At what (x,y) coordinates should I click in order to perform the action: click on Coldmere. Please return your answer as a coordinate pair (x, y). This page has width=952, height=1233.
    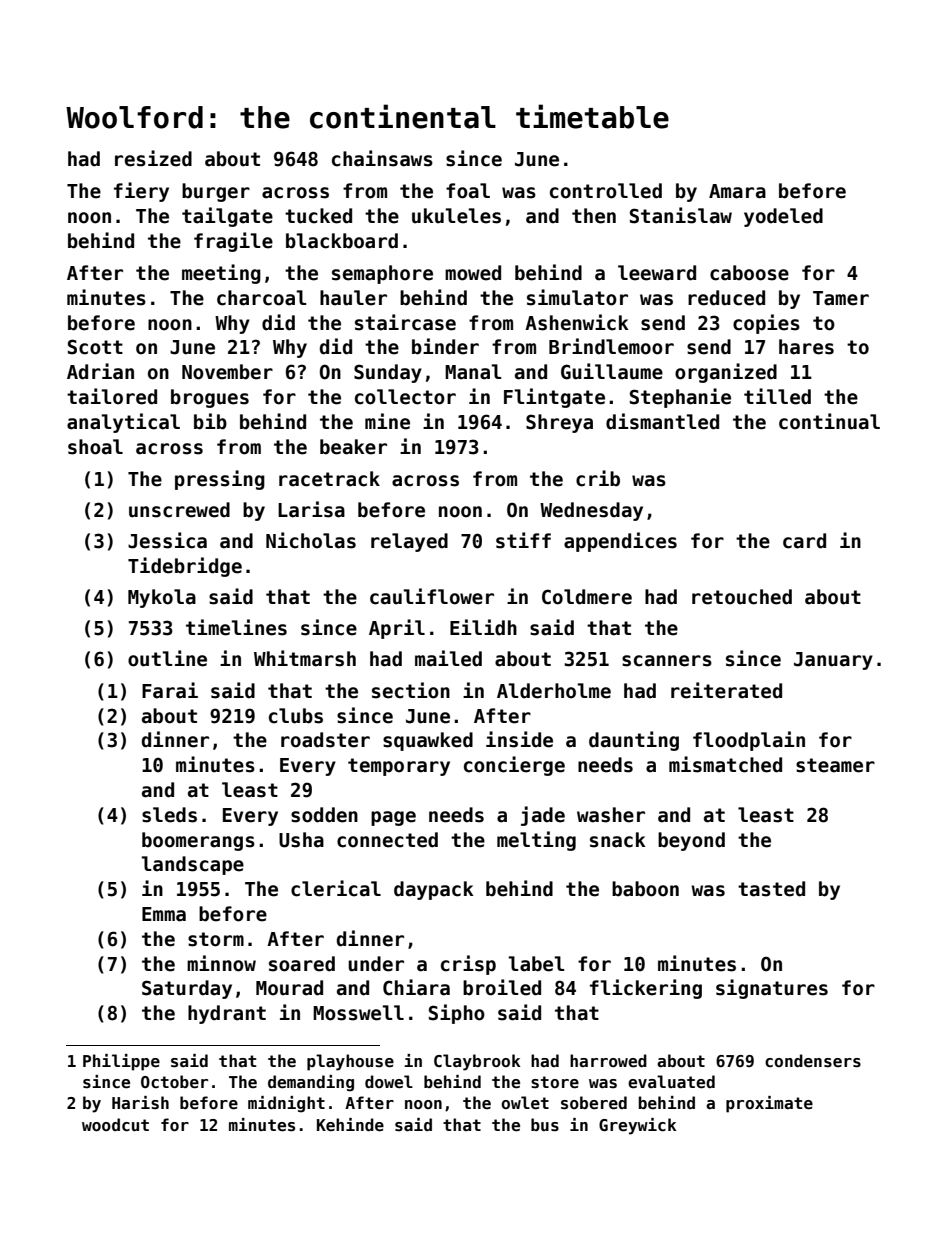
    Looking at the image, I should click on (587, 597).
